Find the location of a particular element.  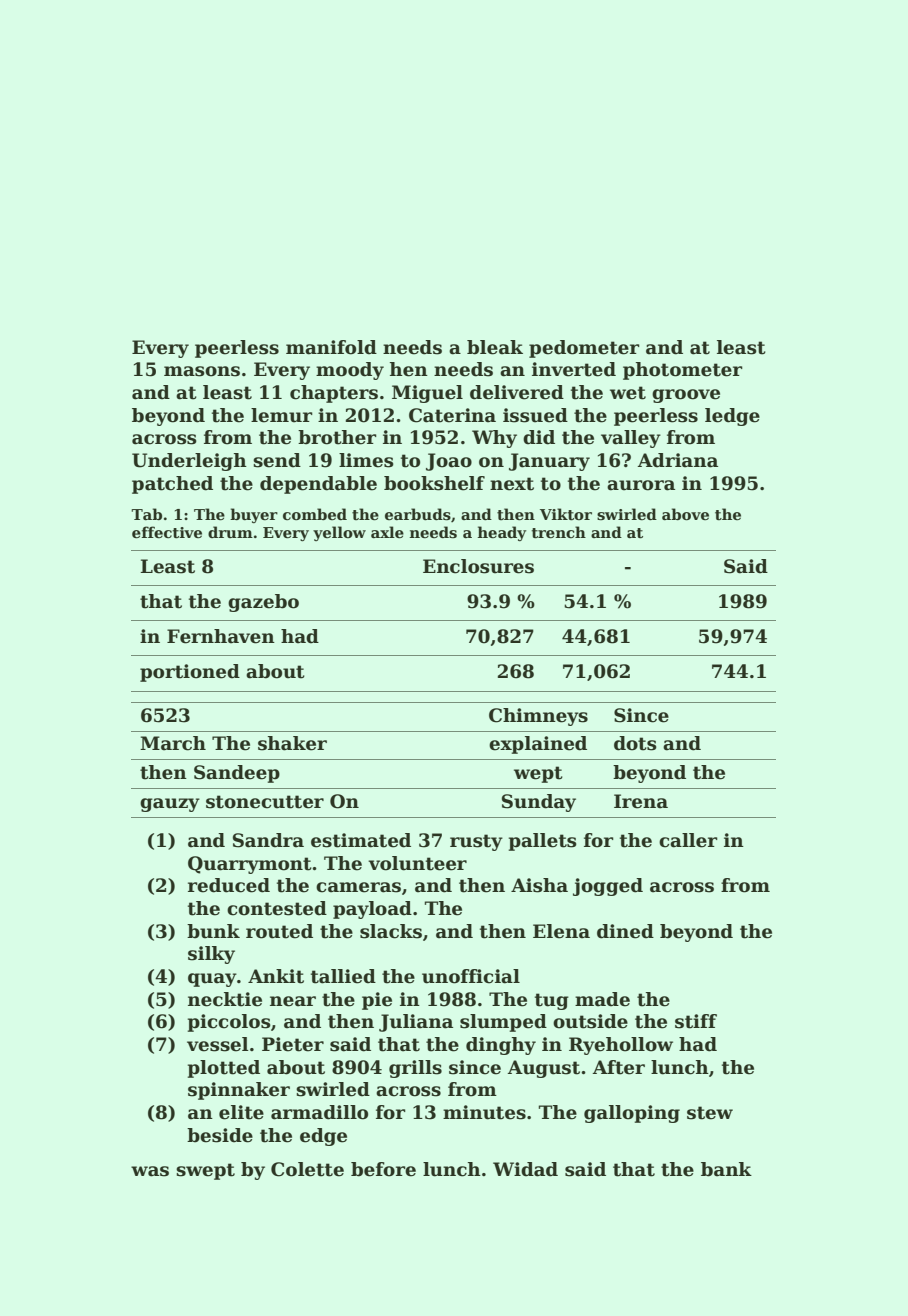

shaker is located at coordinates (292, 743).
